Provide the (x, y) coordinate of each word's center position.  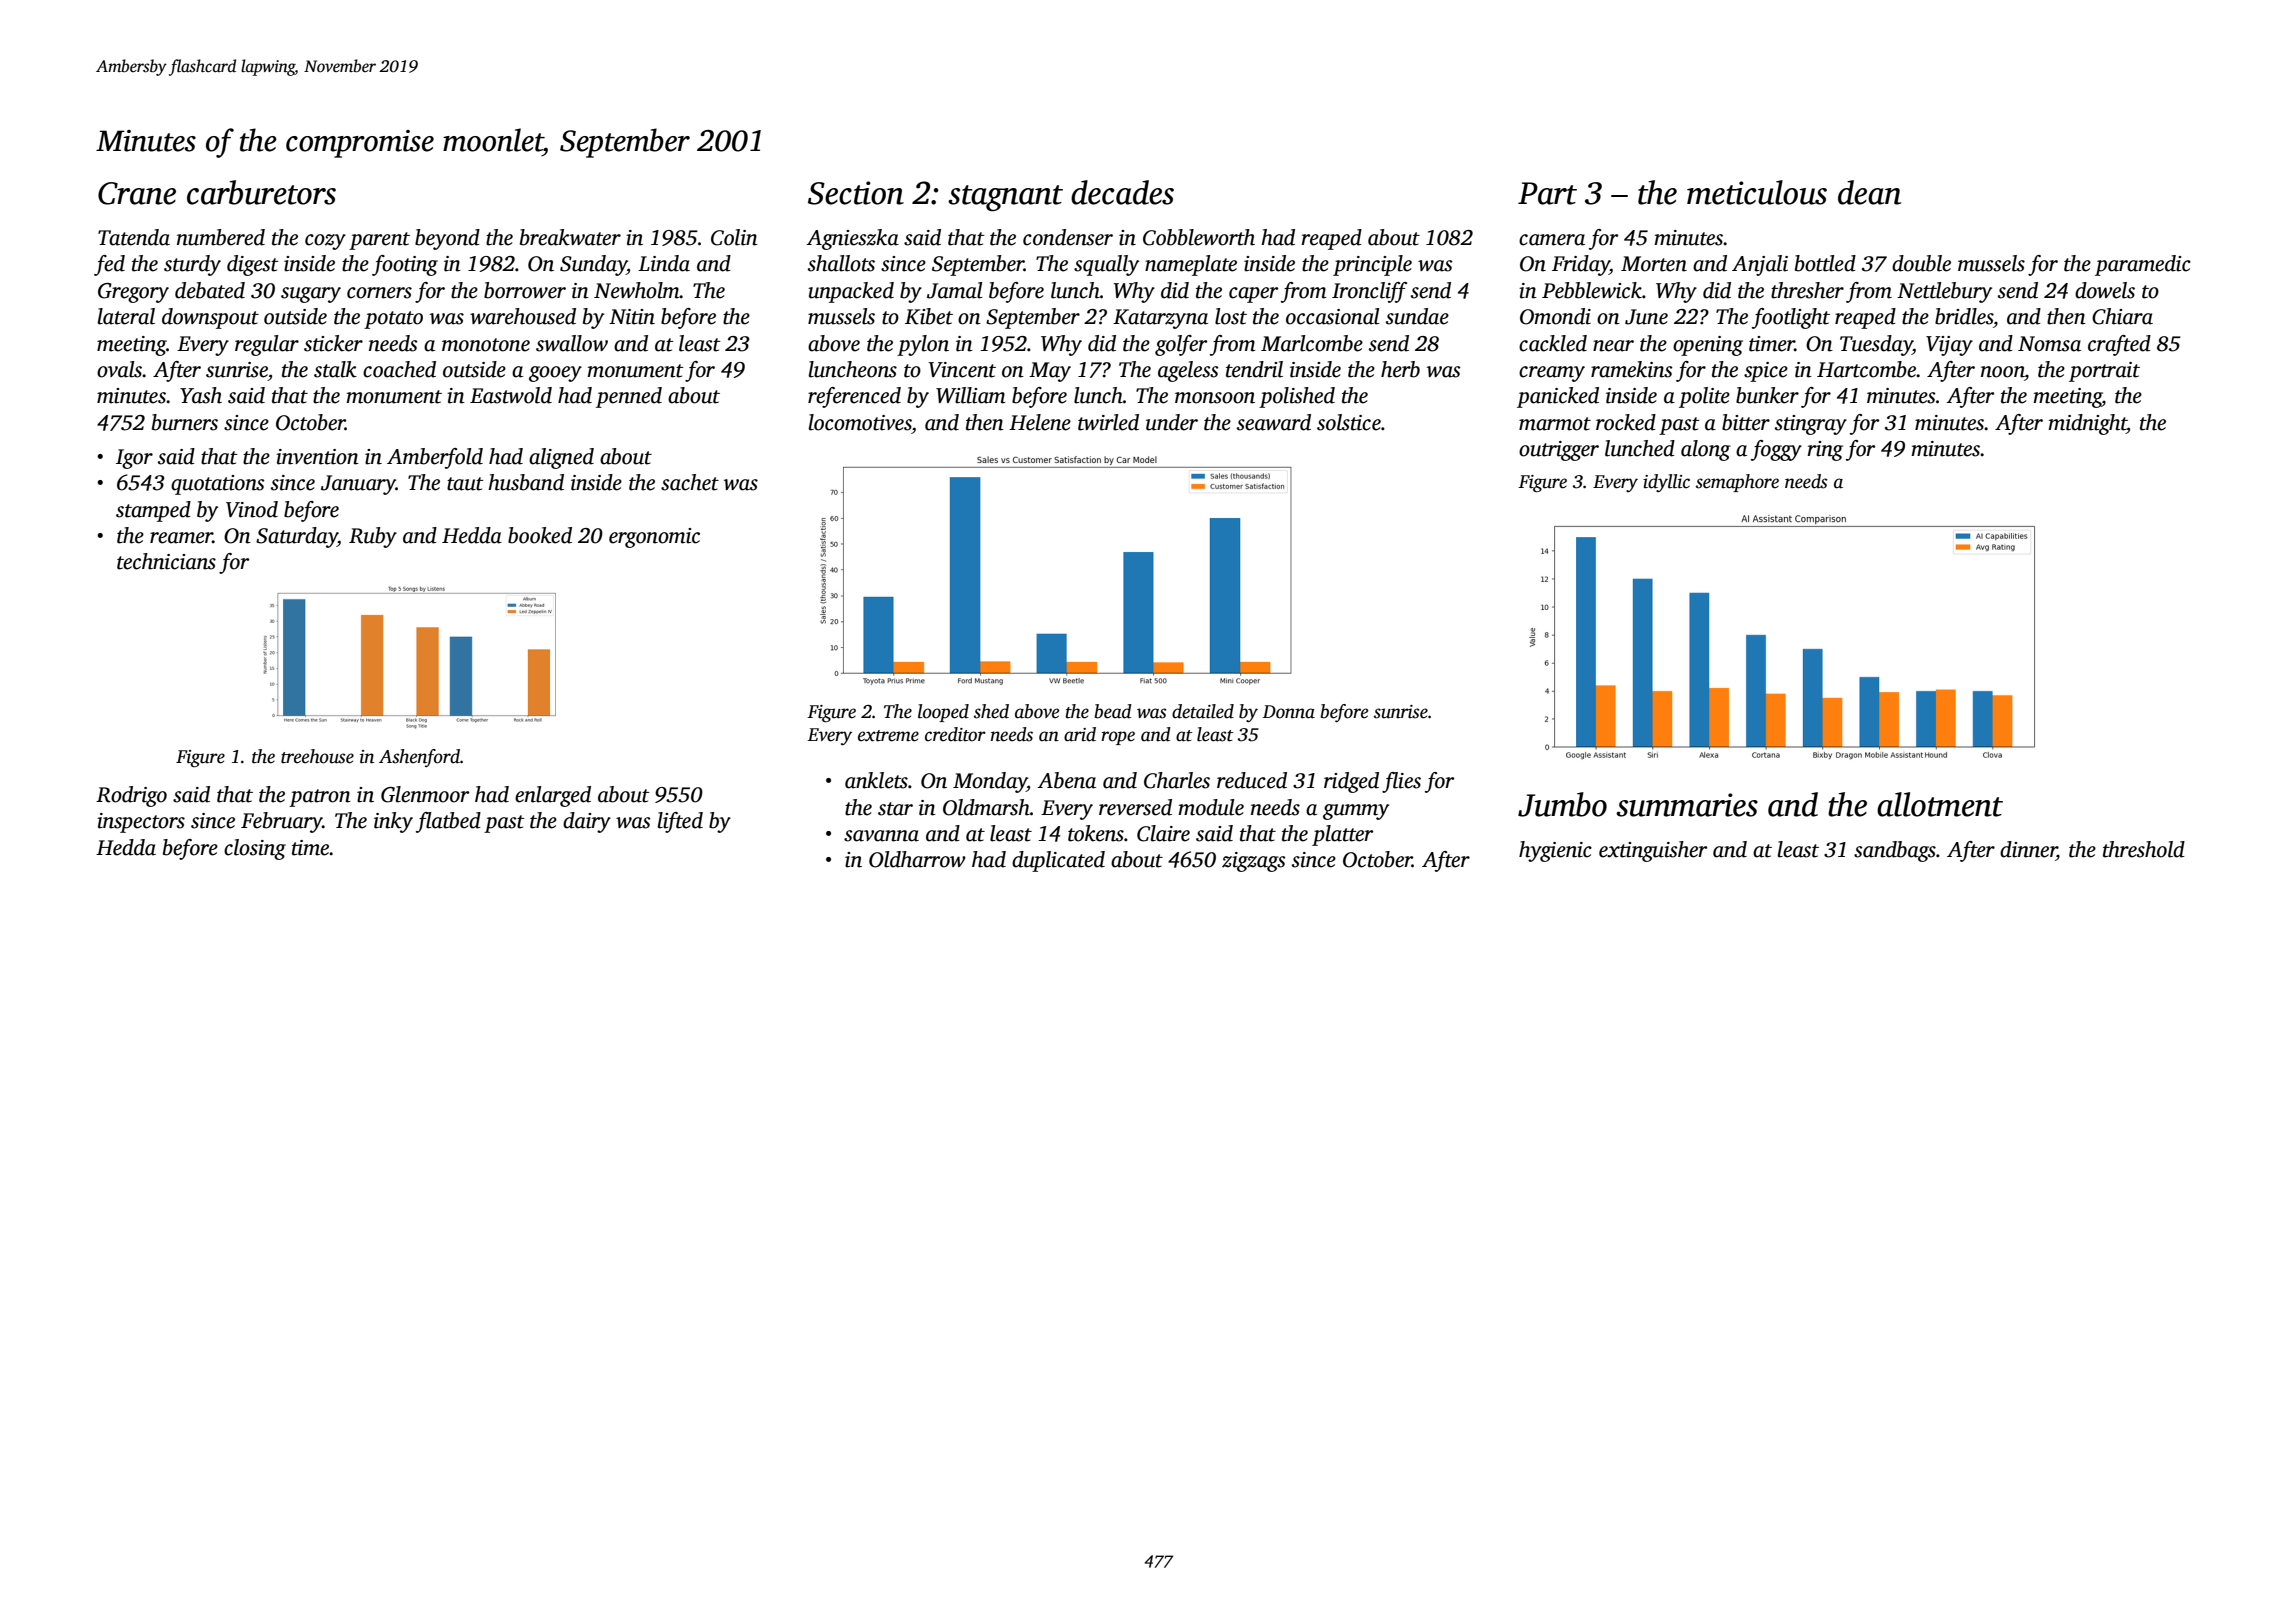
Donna (1289, 712)
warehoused (523, 316)
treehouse (317, 756)
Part (1547, 193)
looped (943, 713)
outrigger (1559, 451)
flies (1401, 782)
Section (856, 193)
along (1706, 450)
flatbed (448, 822)
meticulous (1757, 192)
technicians (166, 561)
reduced (1252, 780)
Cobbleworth (1199, 237)
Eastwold (511, 395)
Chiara (2122, 316)
